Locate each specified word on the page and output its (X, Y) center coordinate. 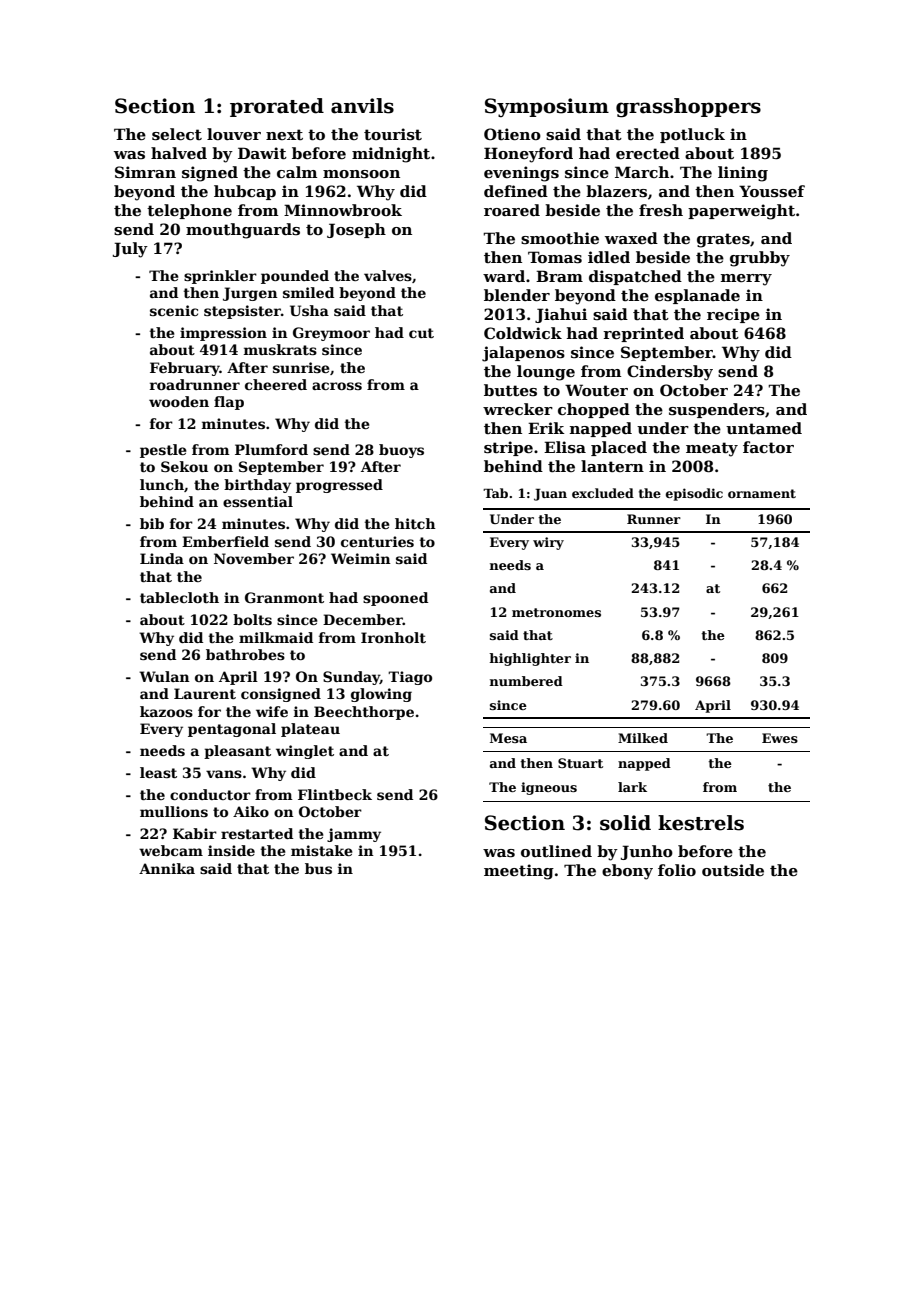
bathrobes (245, 654)
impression (223, 334)
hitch (415, 523)
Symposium (547, 107)
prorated (277, 107)
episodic (694, 494)
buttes (510, 390)
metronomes (556, 612)
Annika (167, 868)
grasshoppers (688, 108)
